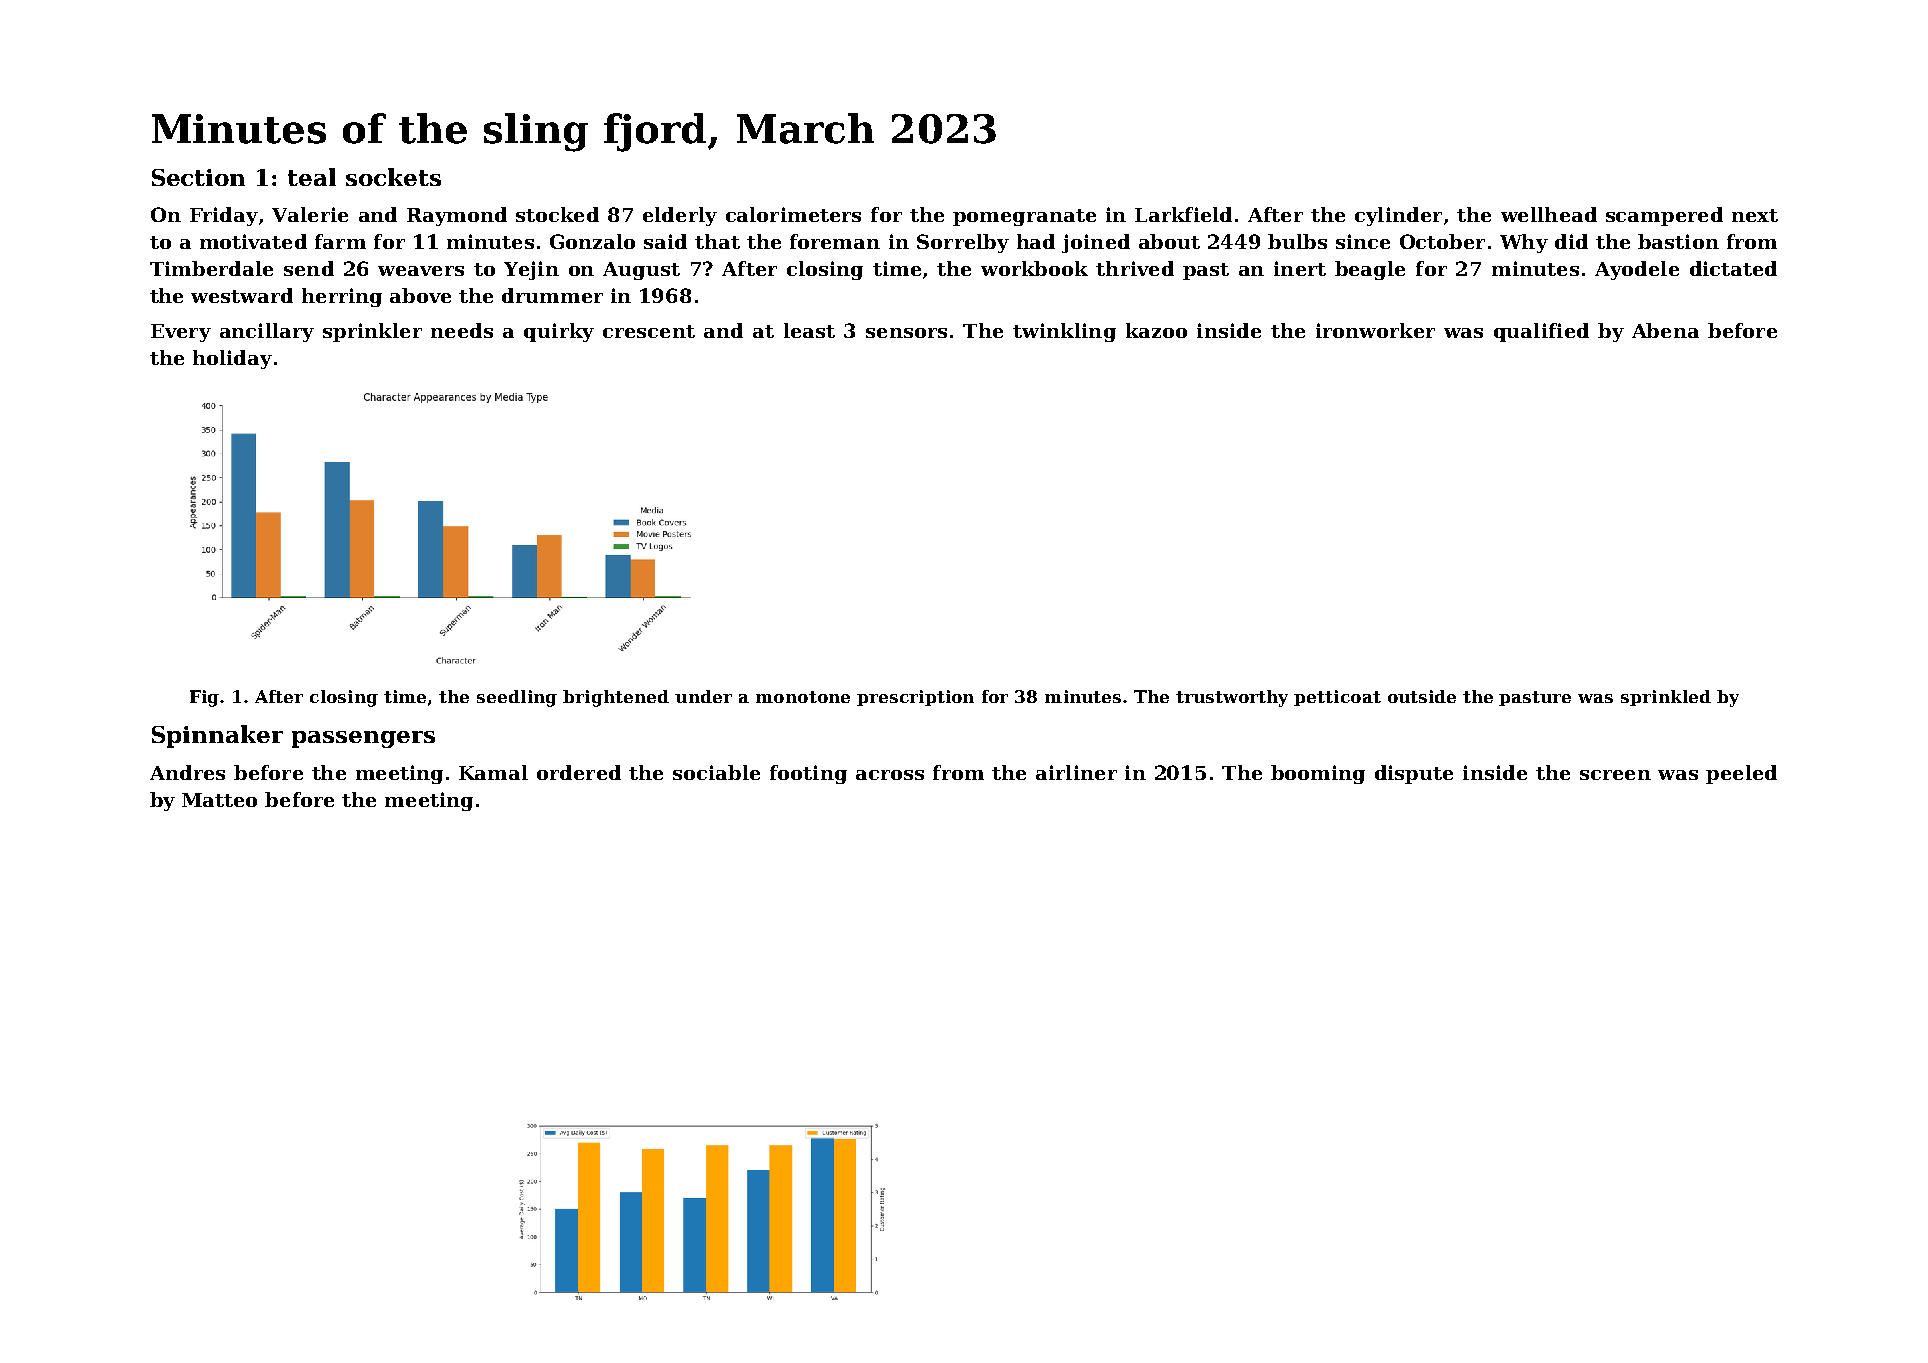 The width and height of the document is (1928, 1363). Describe the element at coordinates (1665, 330) in the document. I see `Abena` at that location.
